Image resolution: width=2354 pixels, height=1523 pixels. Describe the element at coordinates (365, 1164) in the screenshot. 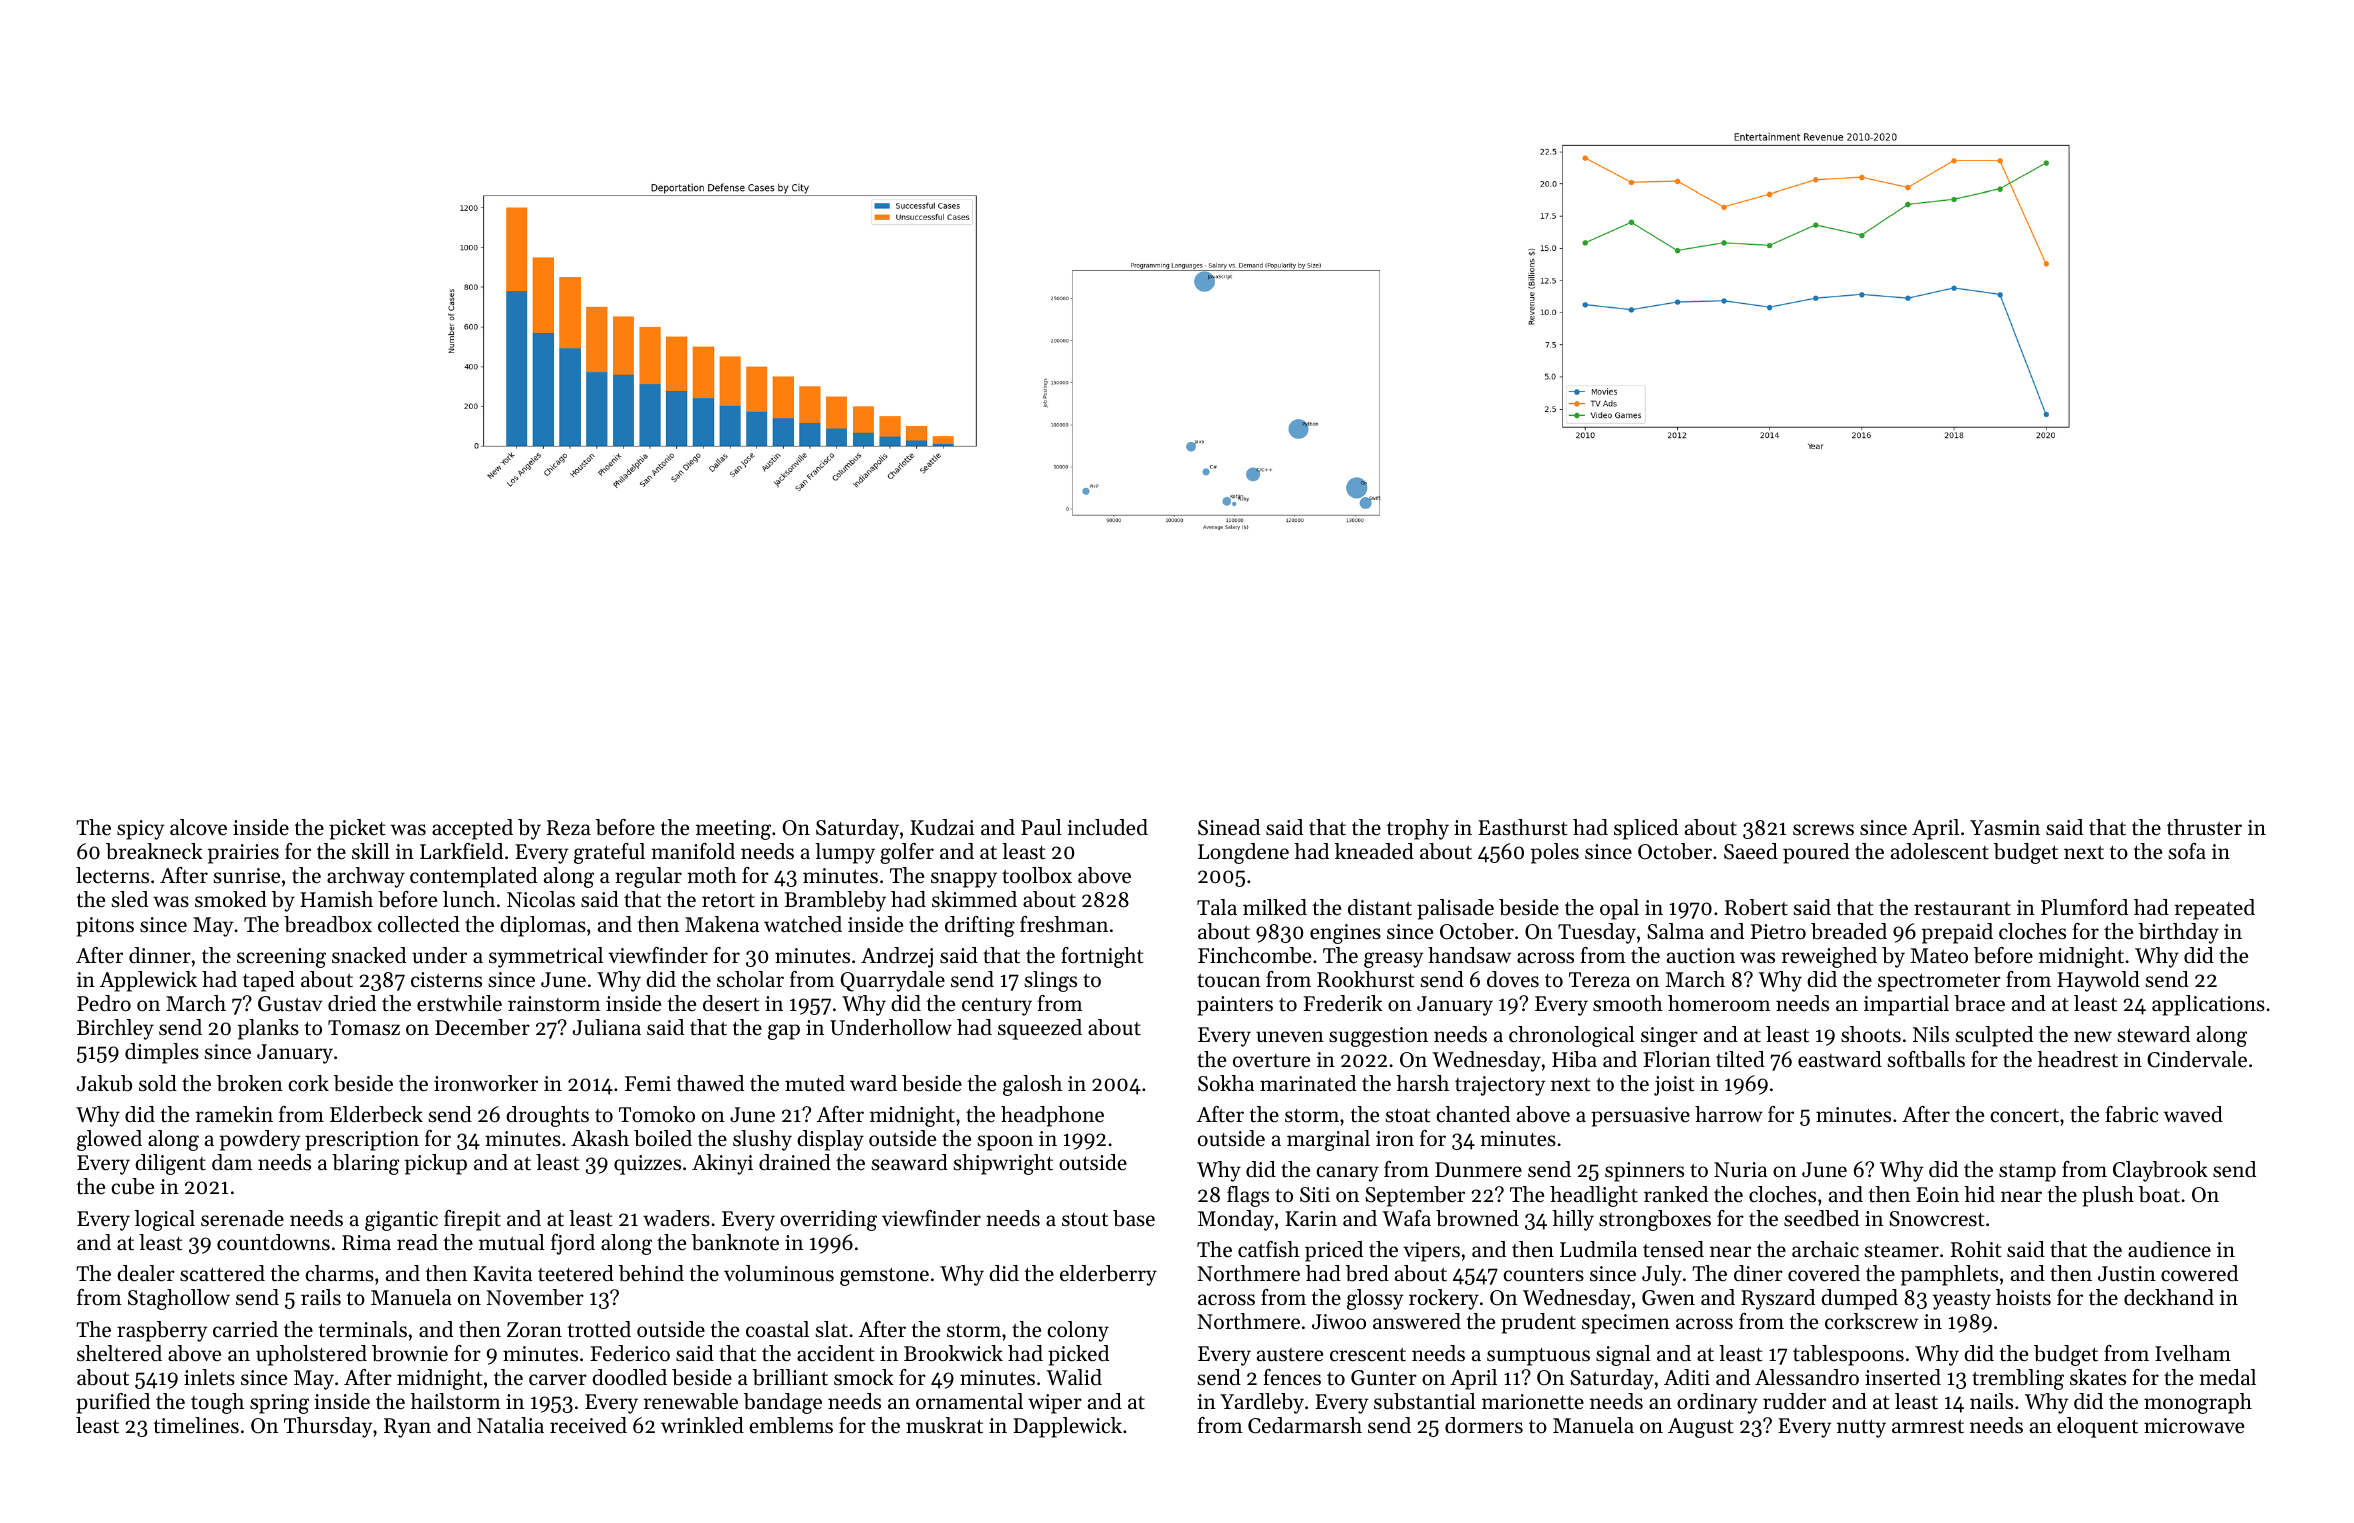

I see `blaring` at that location.
